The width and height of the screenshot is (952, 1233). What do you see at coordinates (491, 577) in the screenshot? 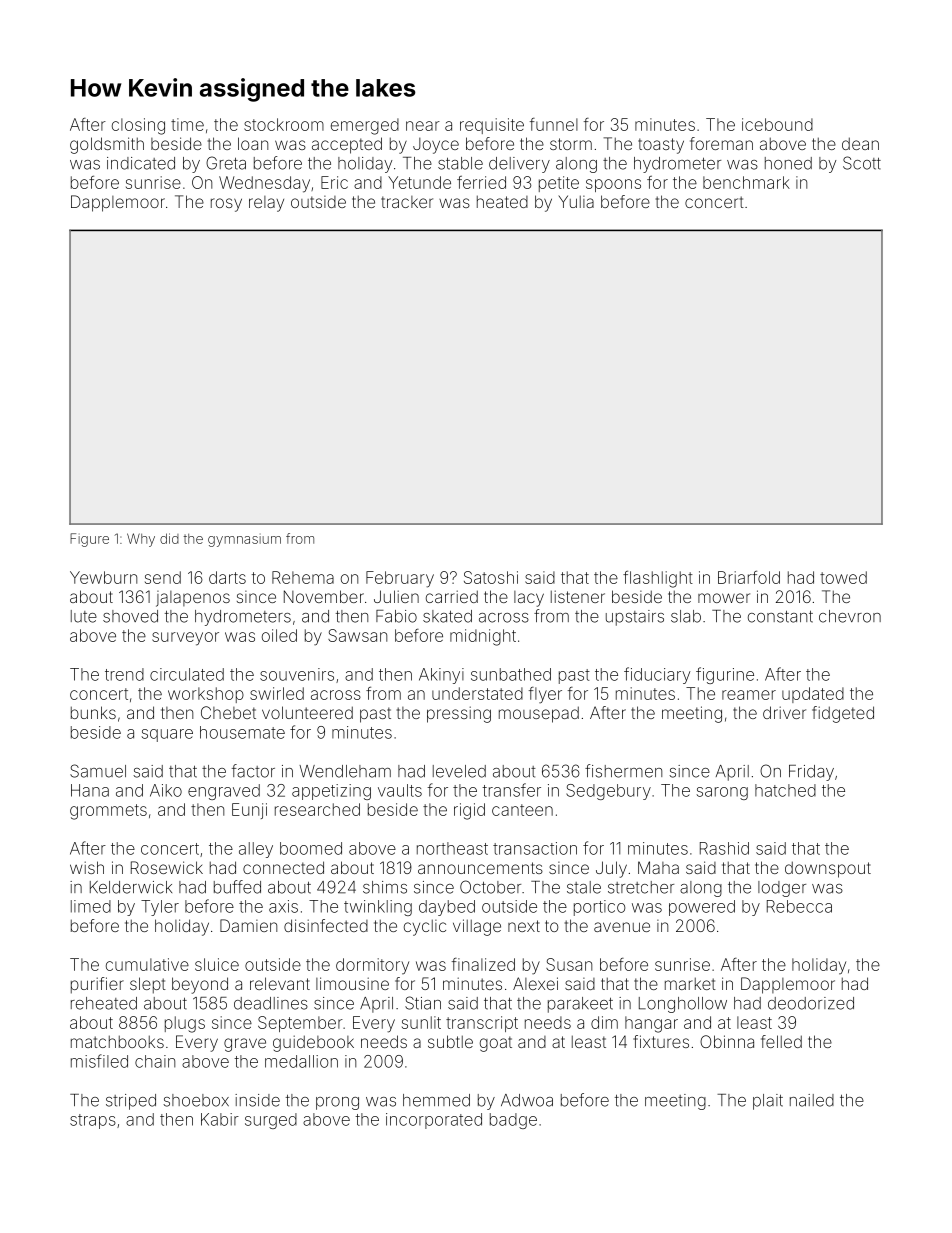
I see `Satoshi` at bounding box center [491, 577].
